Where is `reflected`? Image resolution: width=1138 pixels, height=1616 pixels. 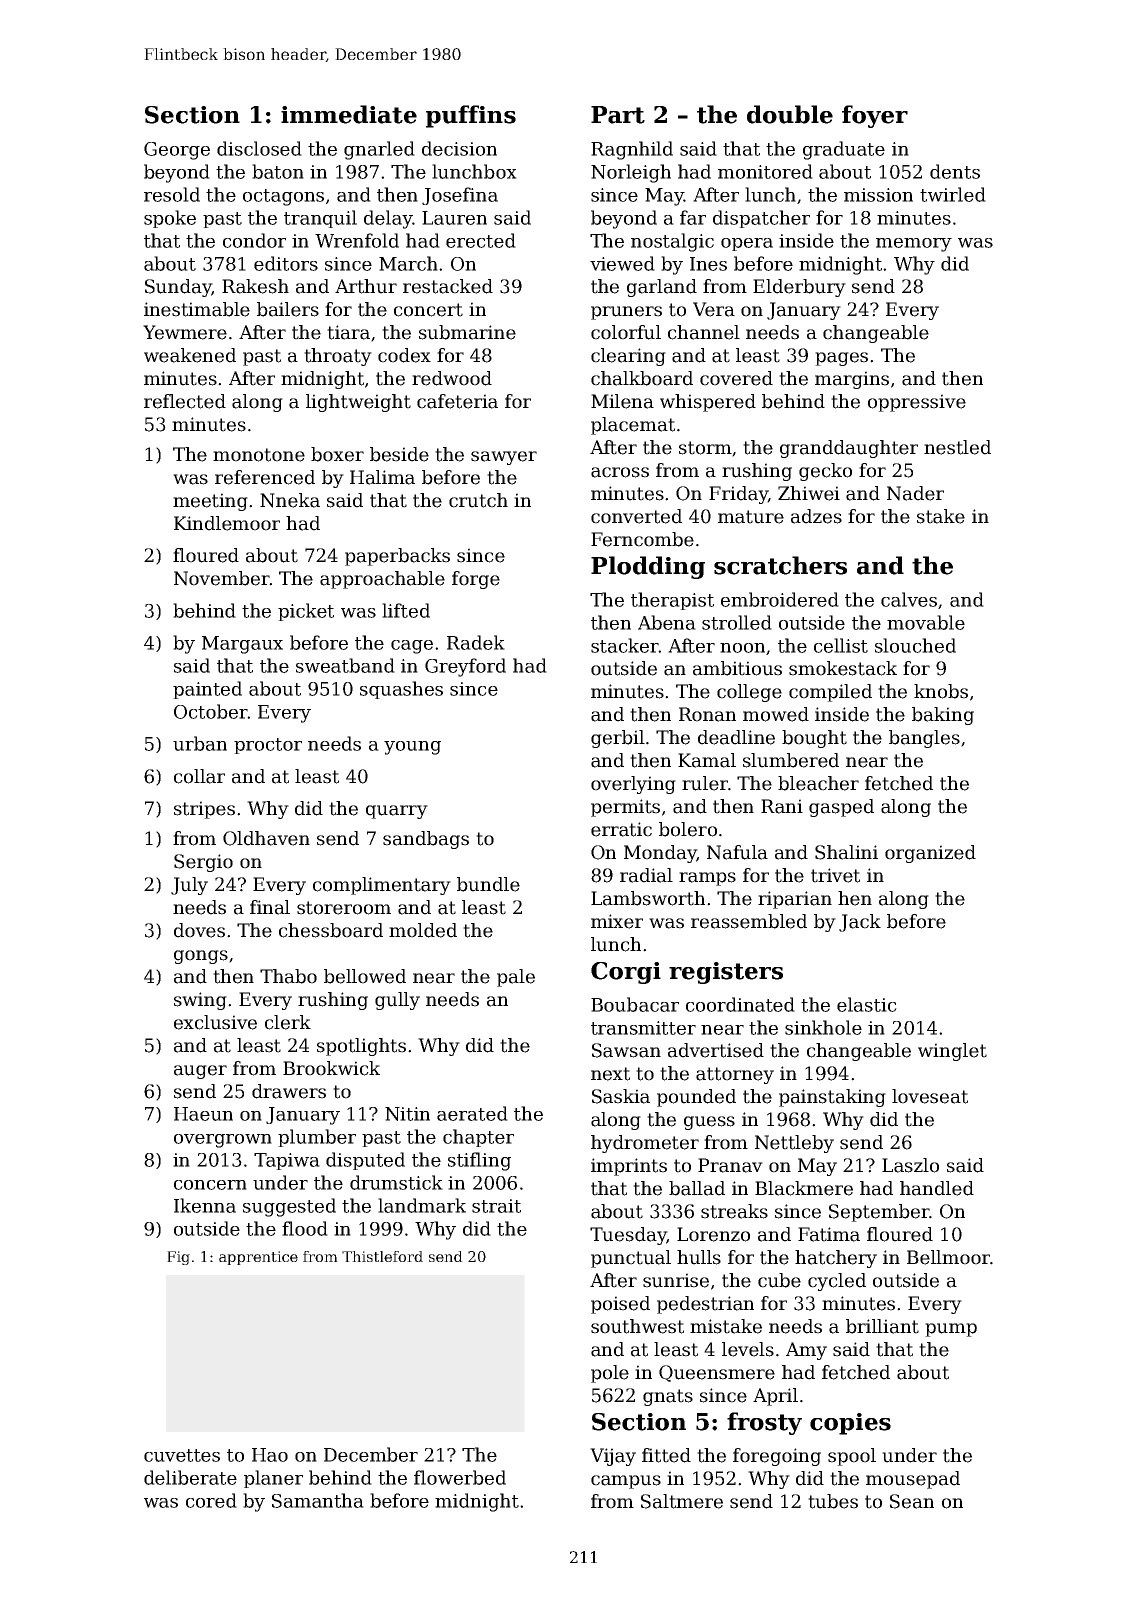
reflected is located at coordinates (185, 401).
